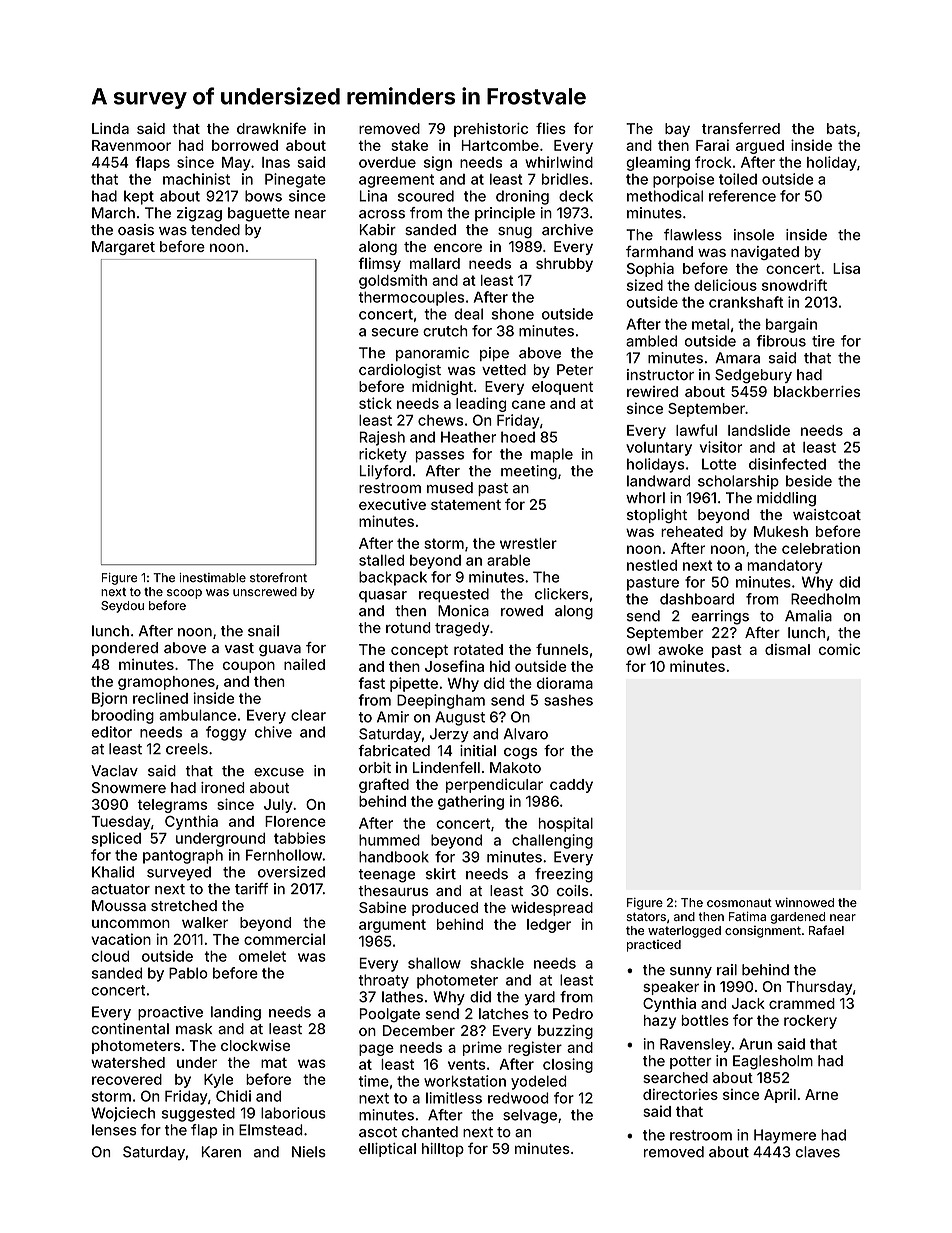 The image size is (952, 1233). Describe the element at coordinates (116, 839) in the screenshot. I see `spliced` at that location.
